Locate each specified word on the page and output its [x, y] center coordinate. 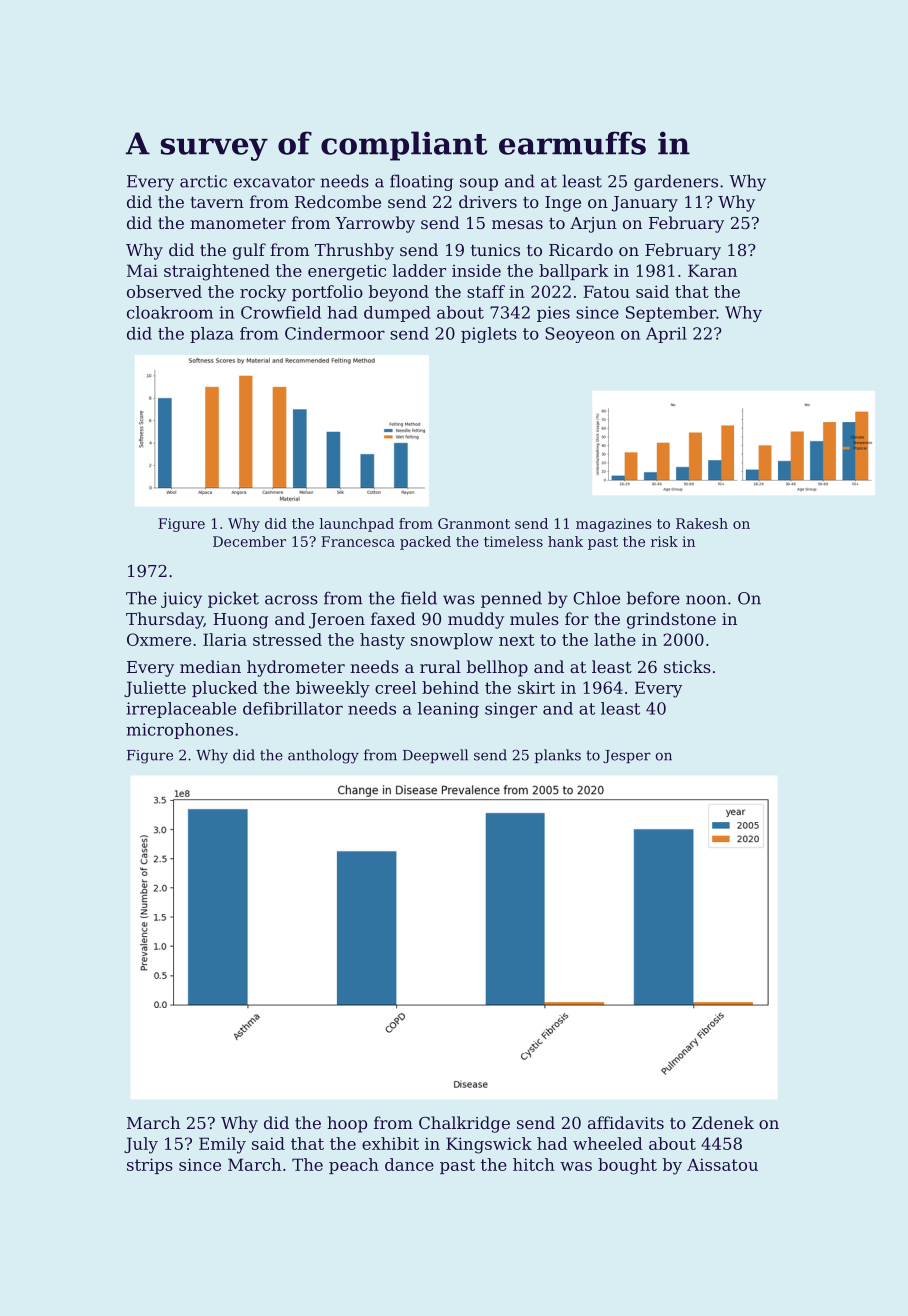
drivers [488, 201]
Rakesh [702, 523]
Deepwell [435, 756]
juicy [181, 600]
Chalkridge [464, 1124]
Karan [712, 270]
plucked [225, 689]
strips [150, 1166]
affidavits [626, 1122]
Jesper [627, 756]
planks [558, 756]
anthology [323, 756]
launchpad [356, 525]
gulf [249, 251]
